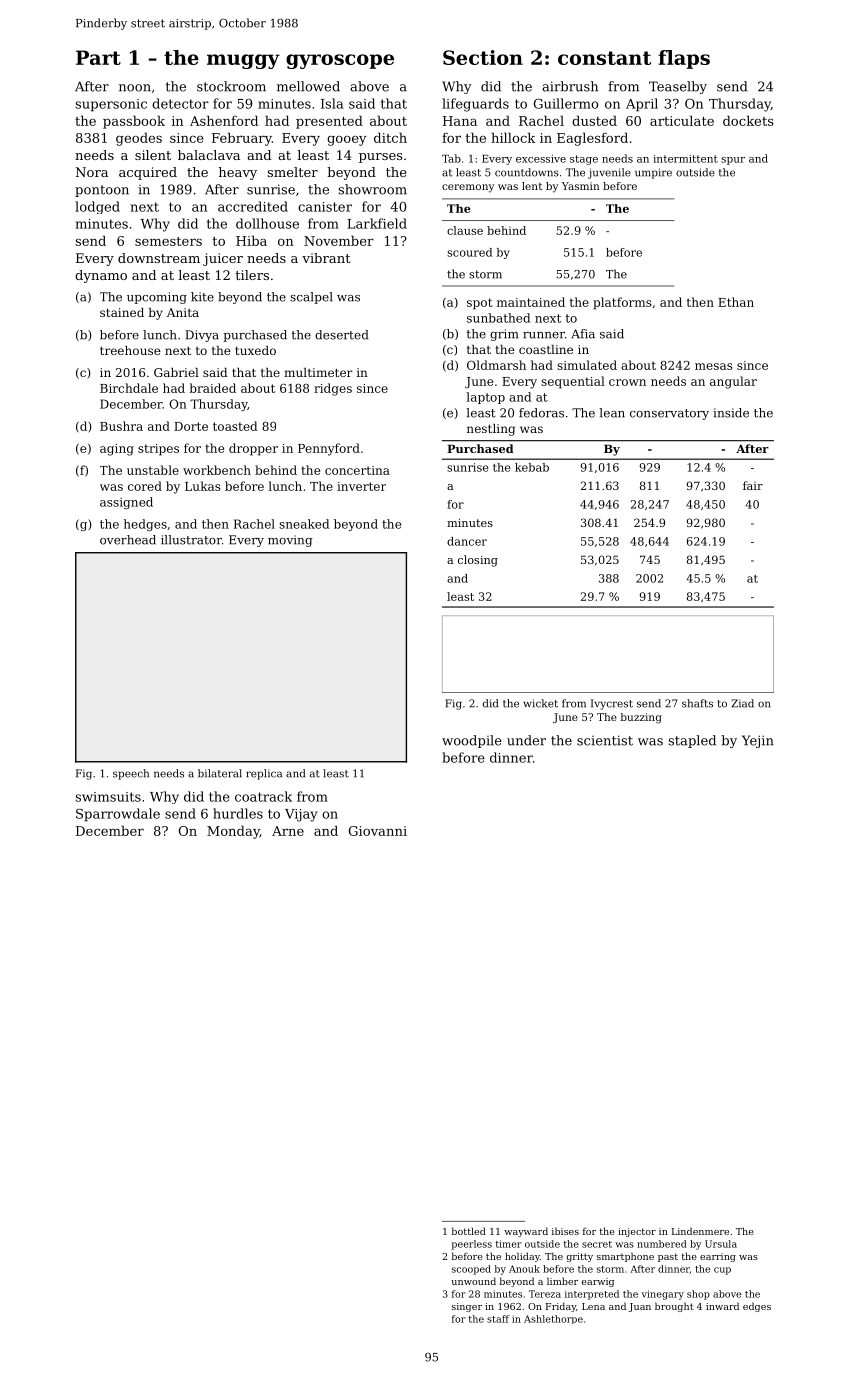  I want to click on Sparrowdale, so click(118, 815).
